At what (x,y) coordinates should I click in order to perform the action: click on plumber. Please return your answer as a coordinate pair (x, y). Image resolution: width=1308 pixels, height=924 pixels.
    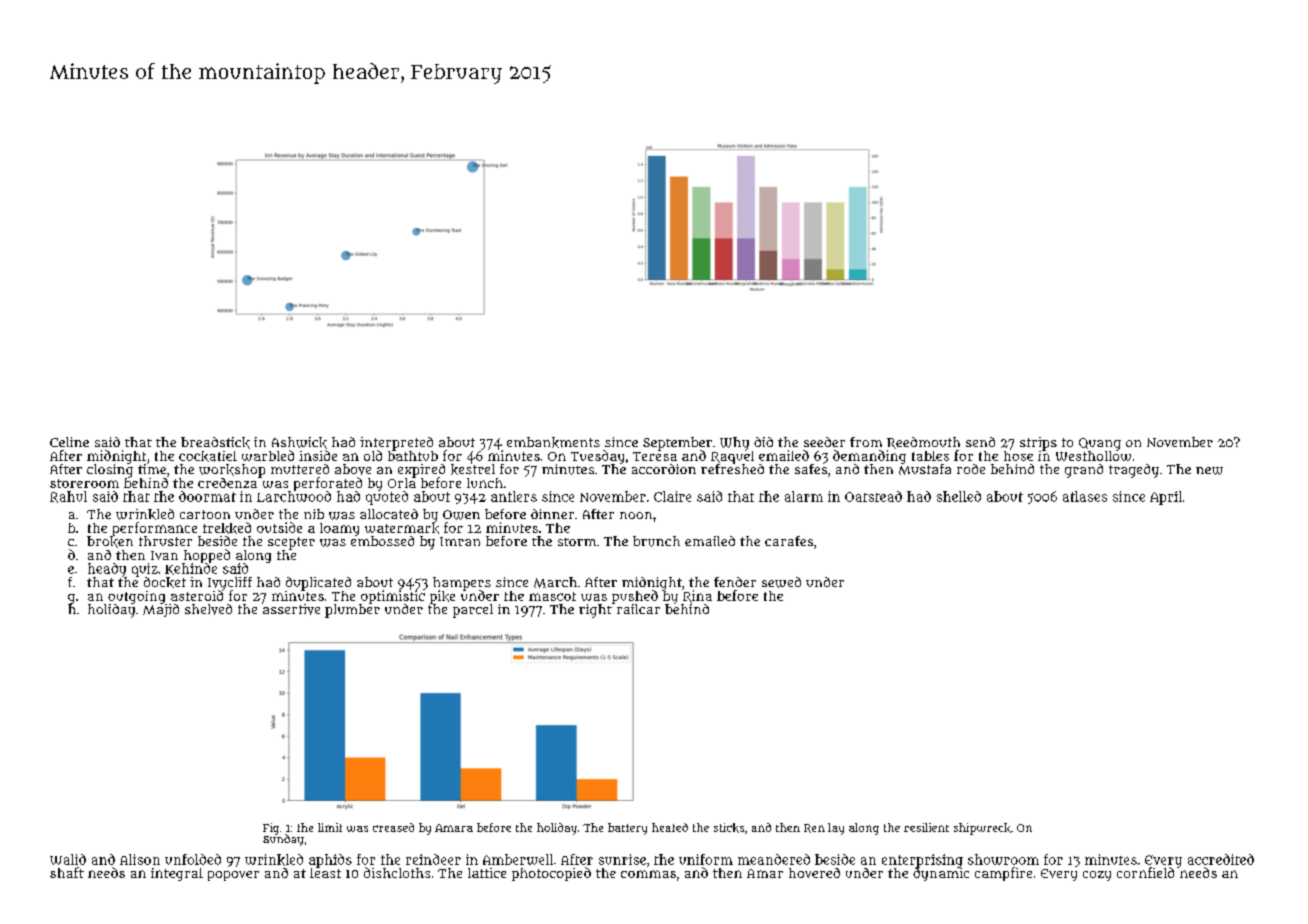
    Looking at the image, I should click on (352, 611).
